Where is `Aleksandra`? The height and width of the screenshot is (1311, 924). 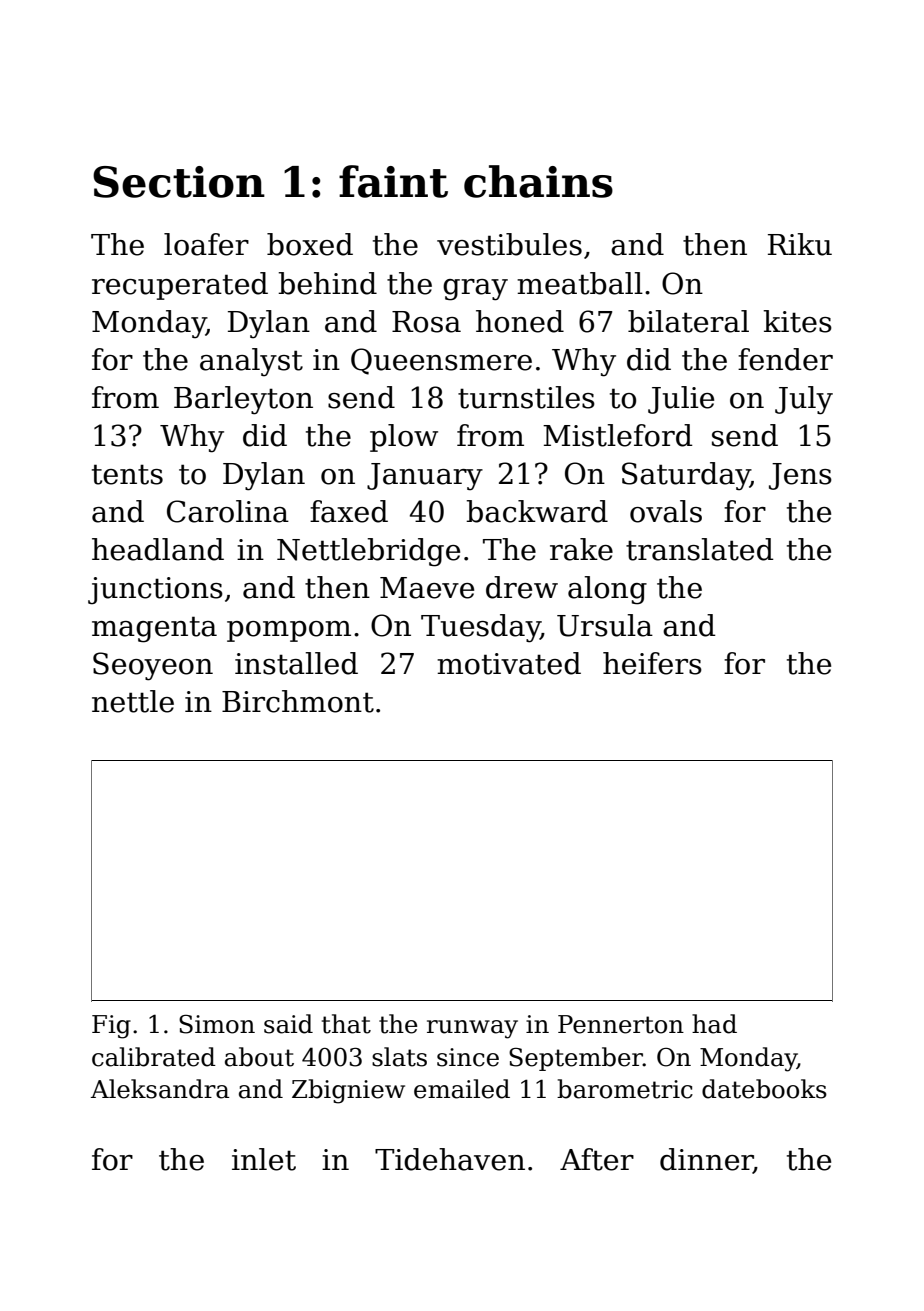 Aleksandra is located at coordinates (160, 1089).
